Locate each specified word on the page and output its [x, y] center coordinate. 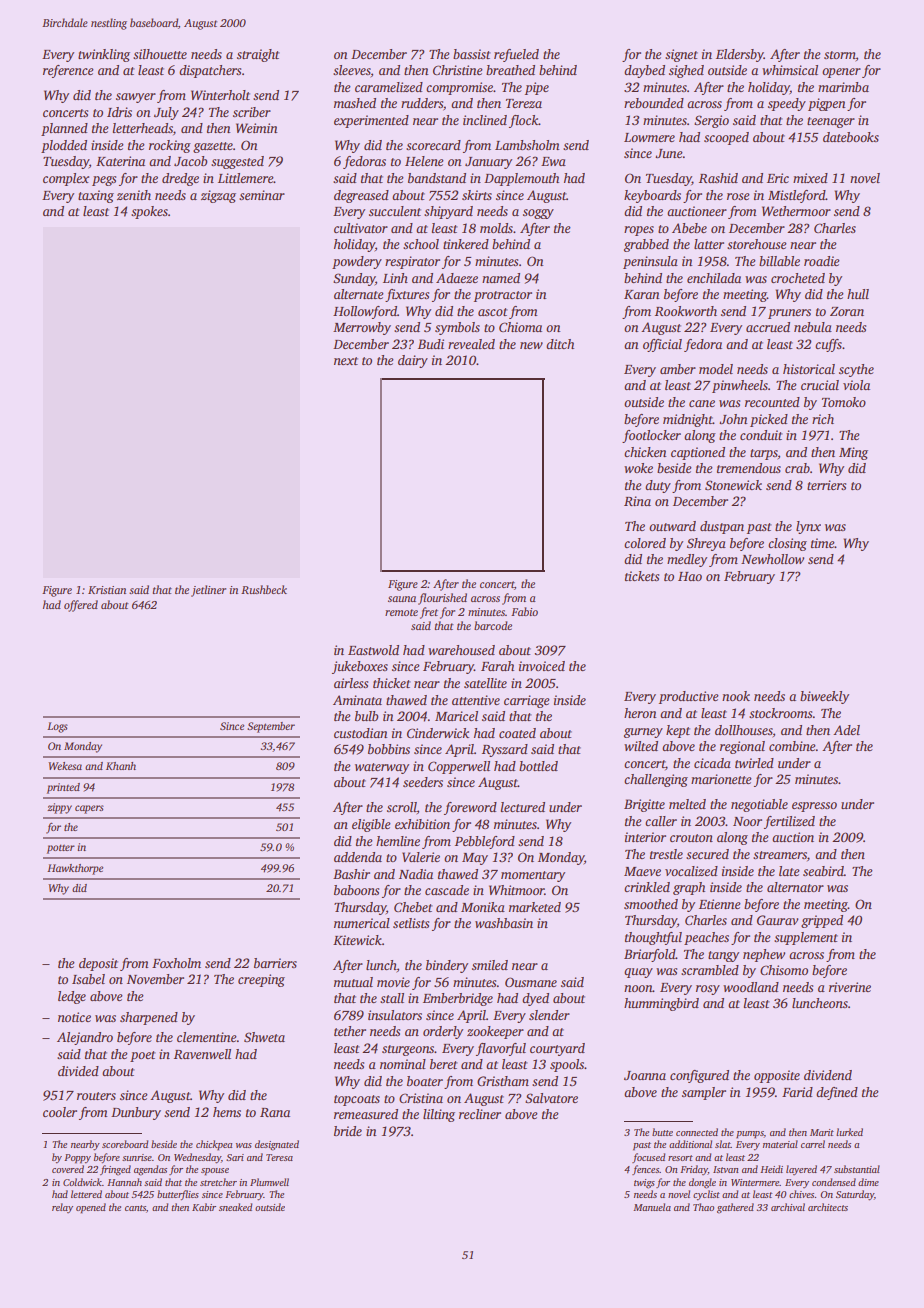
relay [62, 1208]
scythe [856, 370]
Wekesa [65, 766]
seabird [823, 871]
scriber [252, 112]
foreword [470, 808]
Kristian [107, 590]
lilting [439, 1115]
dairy [413, 361]
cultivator [361, 228]
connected [697, 1132]
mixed [810, 178]
